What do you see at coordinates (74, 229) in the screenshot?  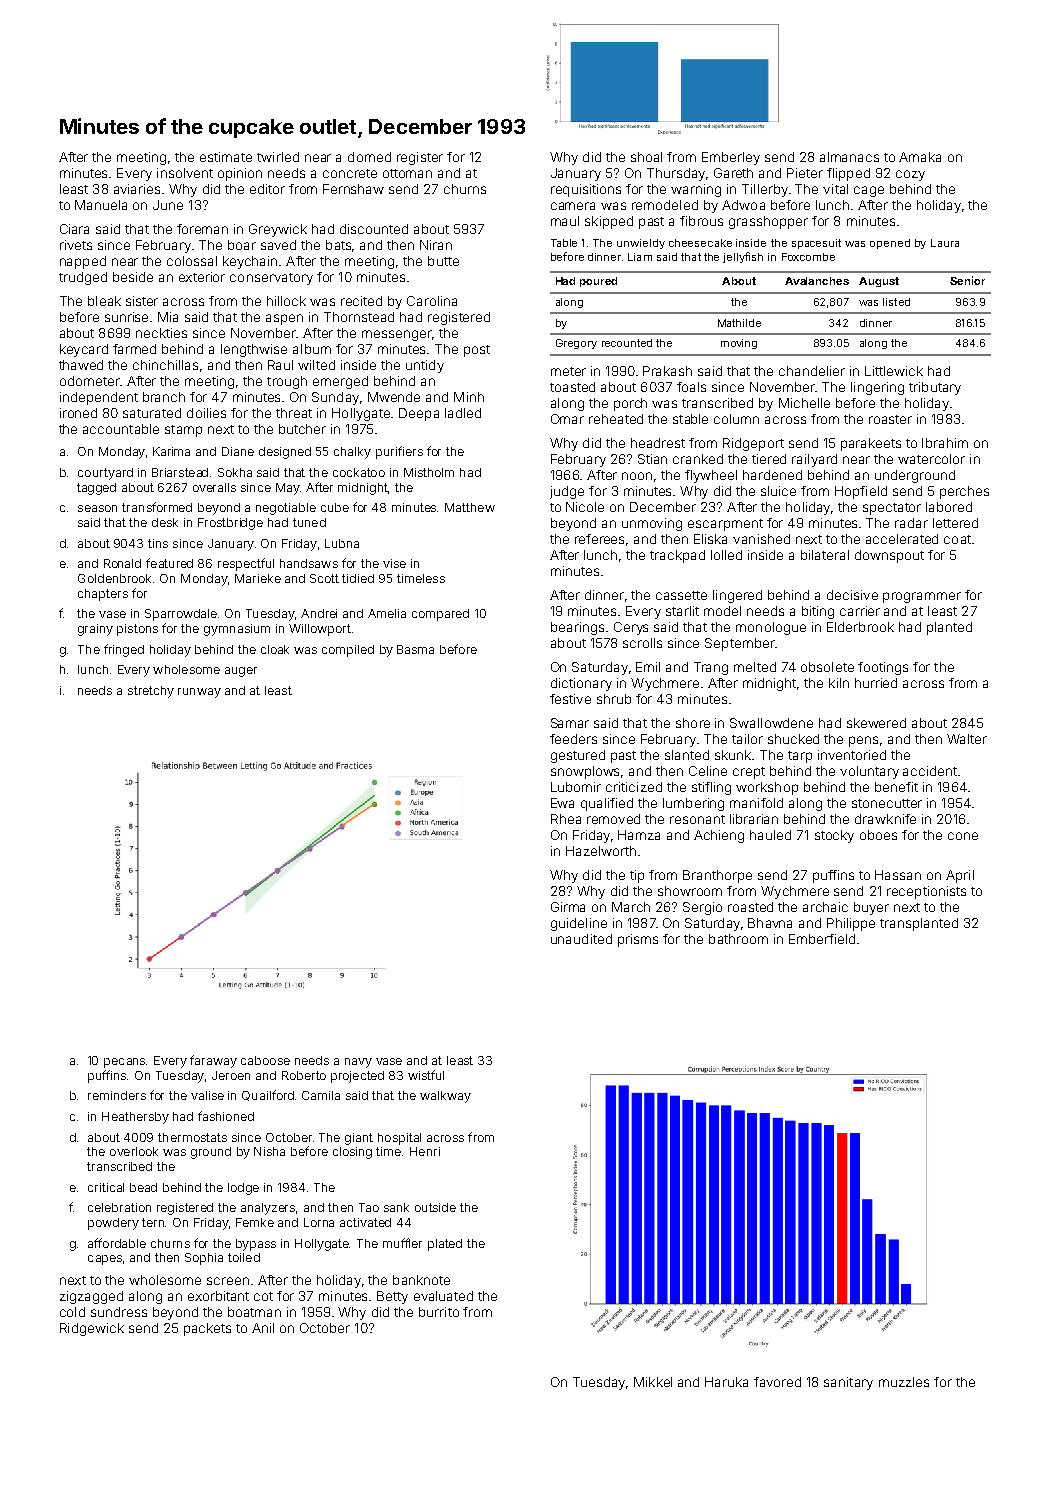 I see `Ciara` at bounding box center [74, 229].
